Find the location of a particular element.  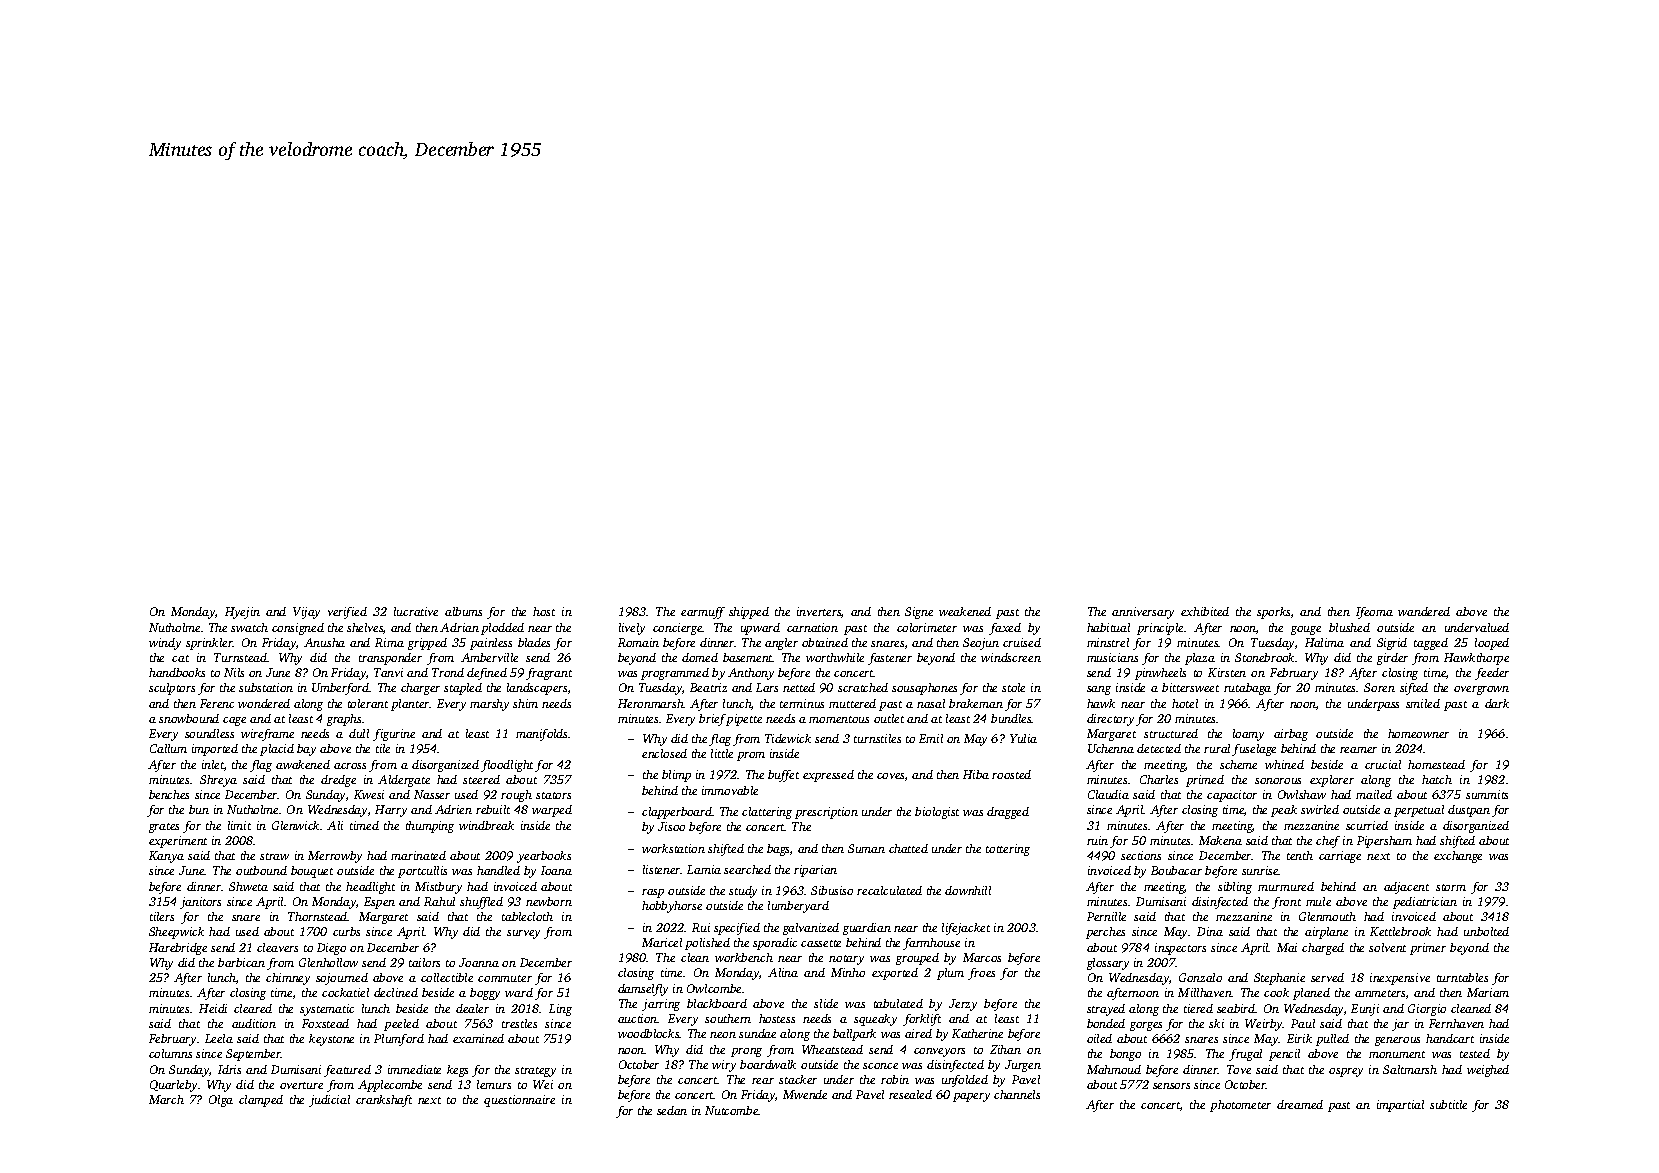

wandered is located at coordinates (1424, 611).
